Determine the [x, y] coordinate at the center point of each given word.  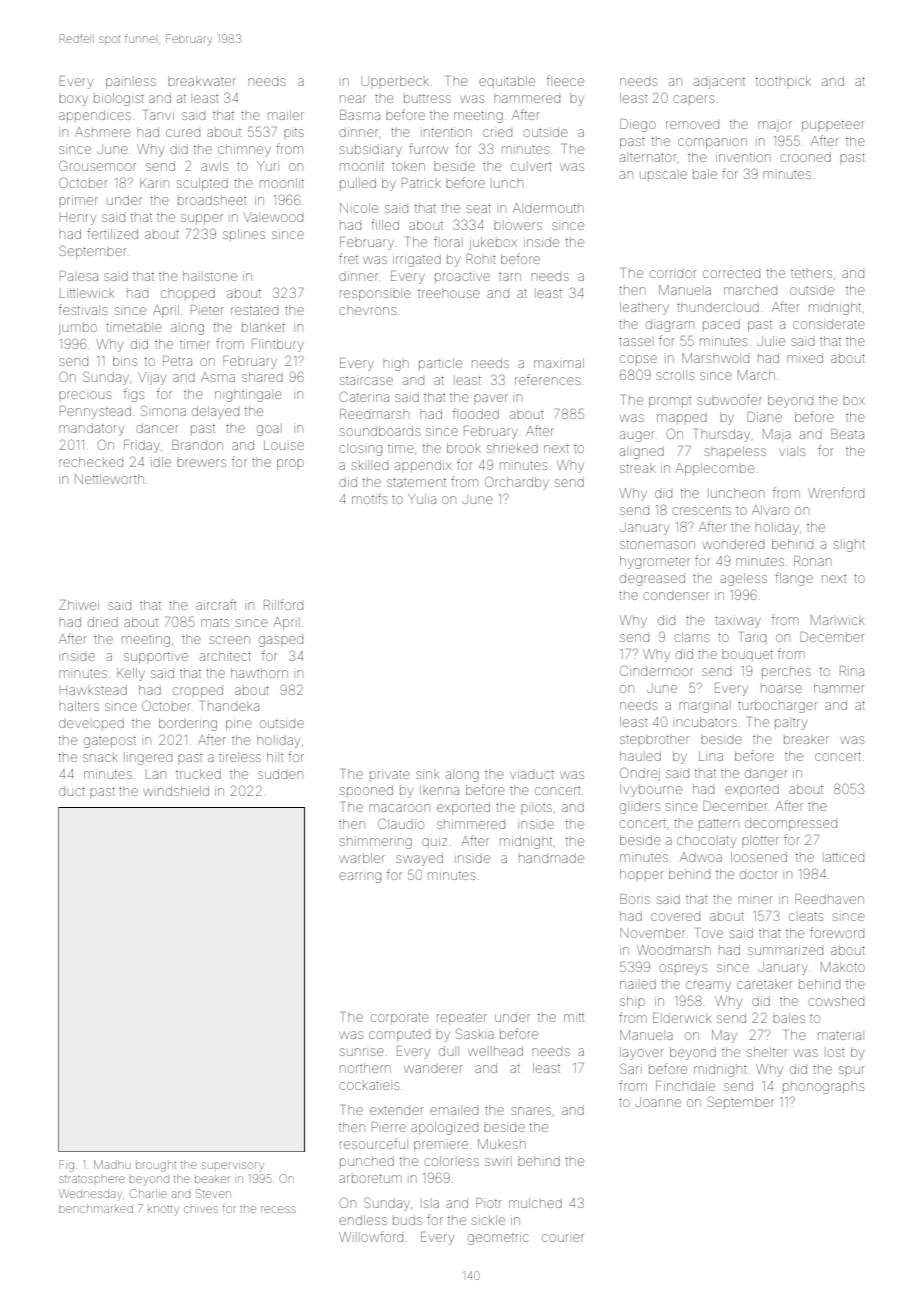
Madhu [112, 1164]
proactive [462, 276]
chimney [244, 150]
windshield [176, 791]
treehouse [449, 294]
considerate [829, 324]
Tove [710, 933]
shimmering [376, 843]
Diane [764, 417]
